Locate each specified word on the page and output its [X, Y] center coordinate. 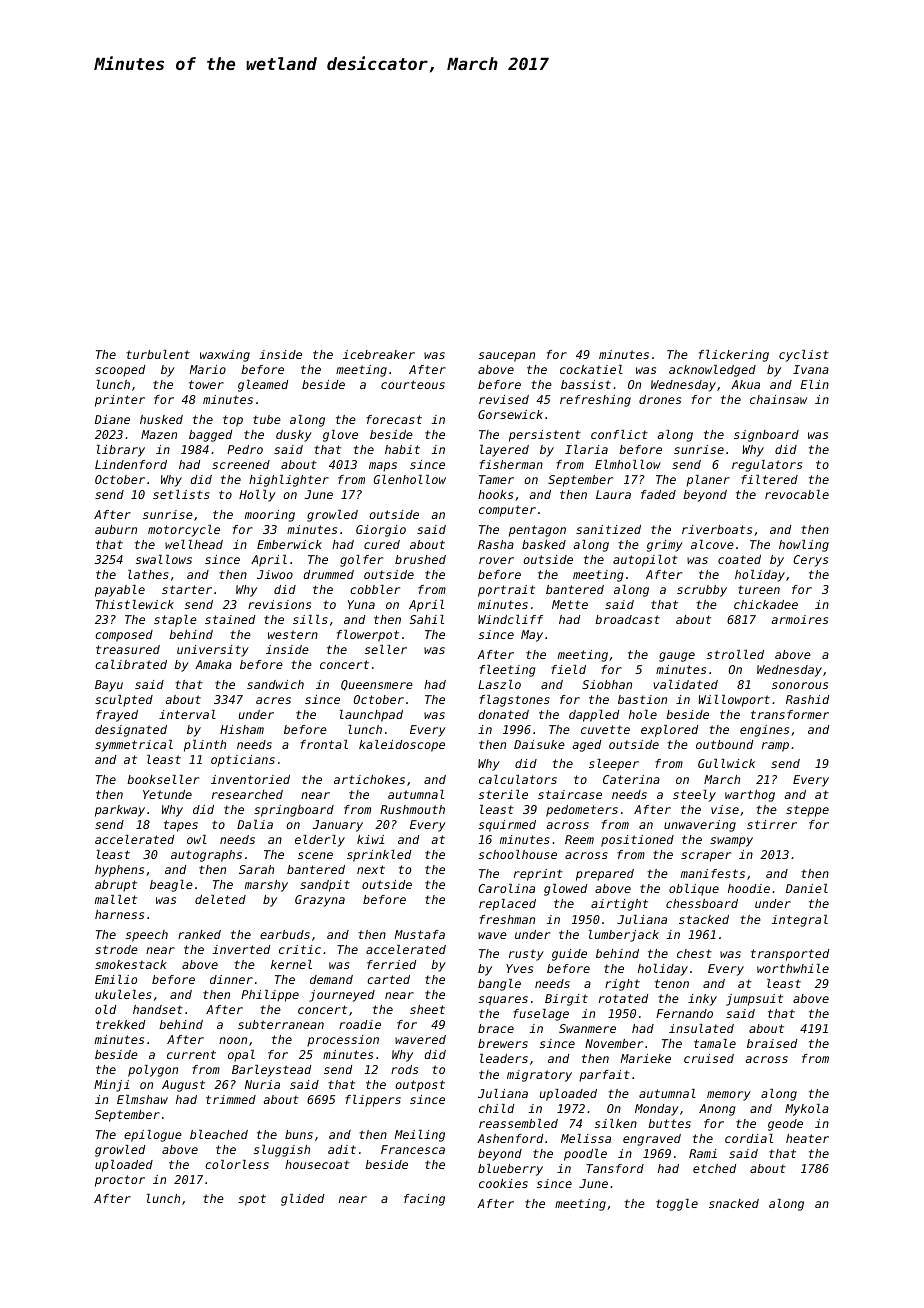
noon [233, 1040]
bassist [586, 384]
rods [404, 1069]
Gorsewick [510, 414]
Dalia [255, 824]
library [121, 451]
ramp [775, 747]
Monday [657, 1110]
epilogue [153, 1136]
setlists [181, 494]
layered [504, 451]
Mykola [807, 1110]
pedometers [582, 811]
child [496, 1108]
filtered [769, 479]
